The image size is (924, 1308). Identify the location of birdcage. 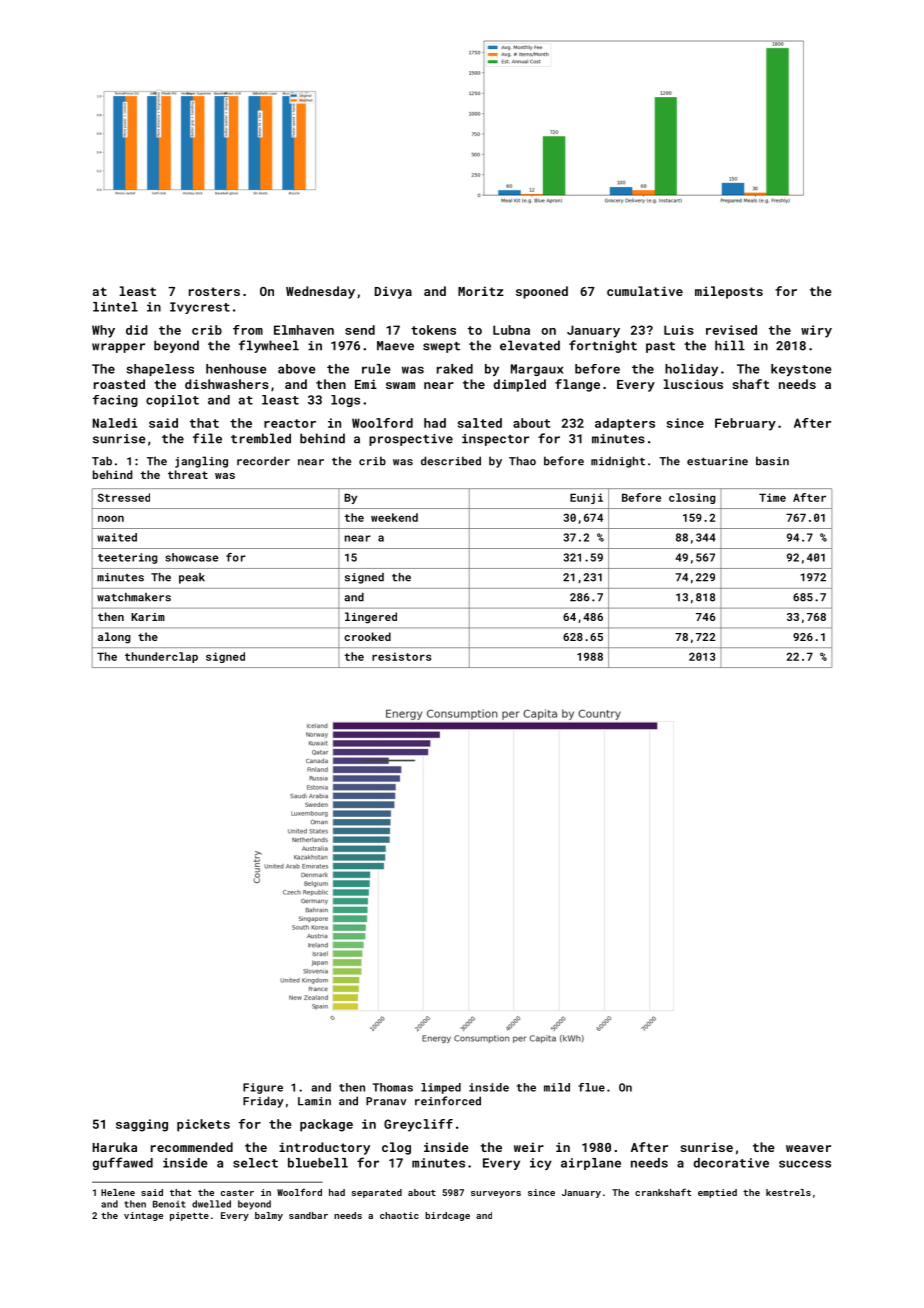
(447, 1216).
